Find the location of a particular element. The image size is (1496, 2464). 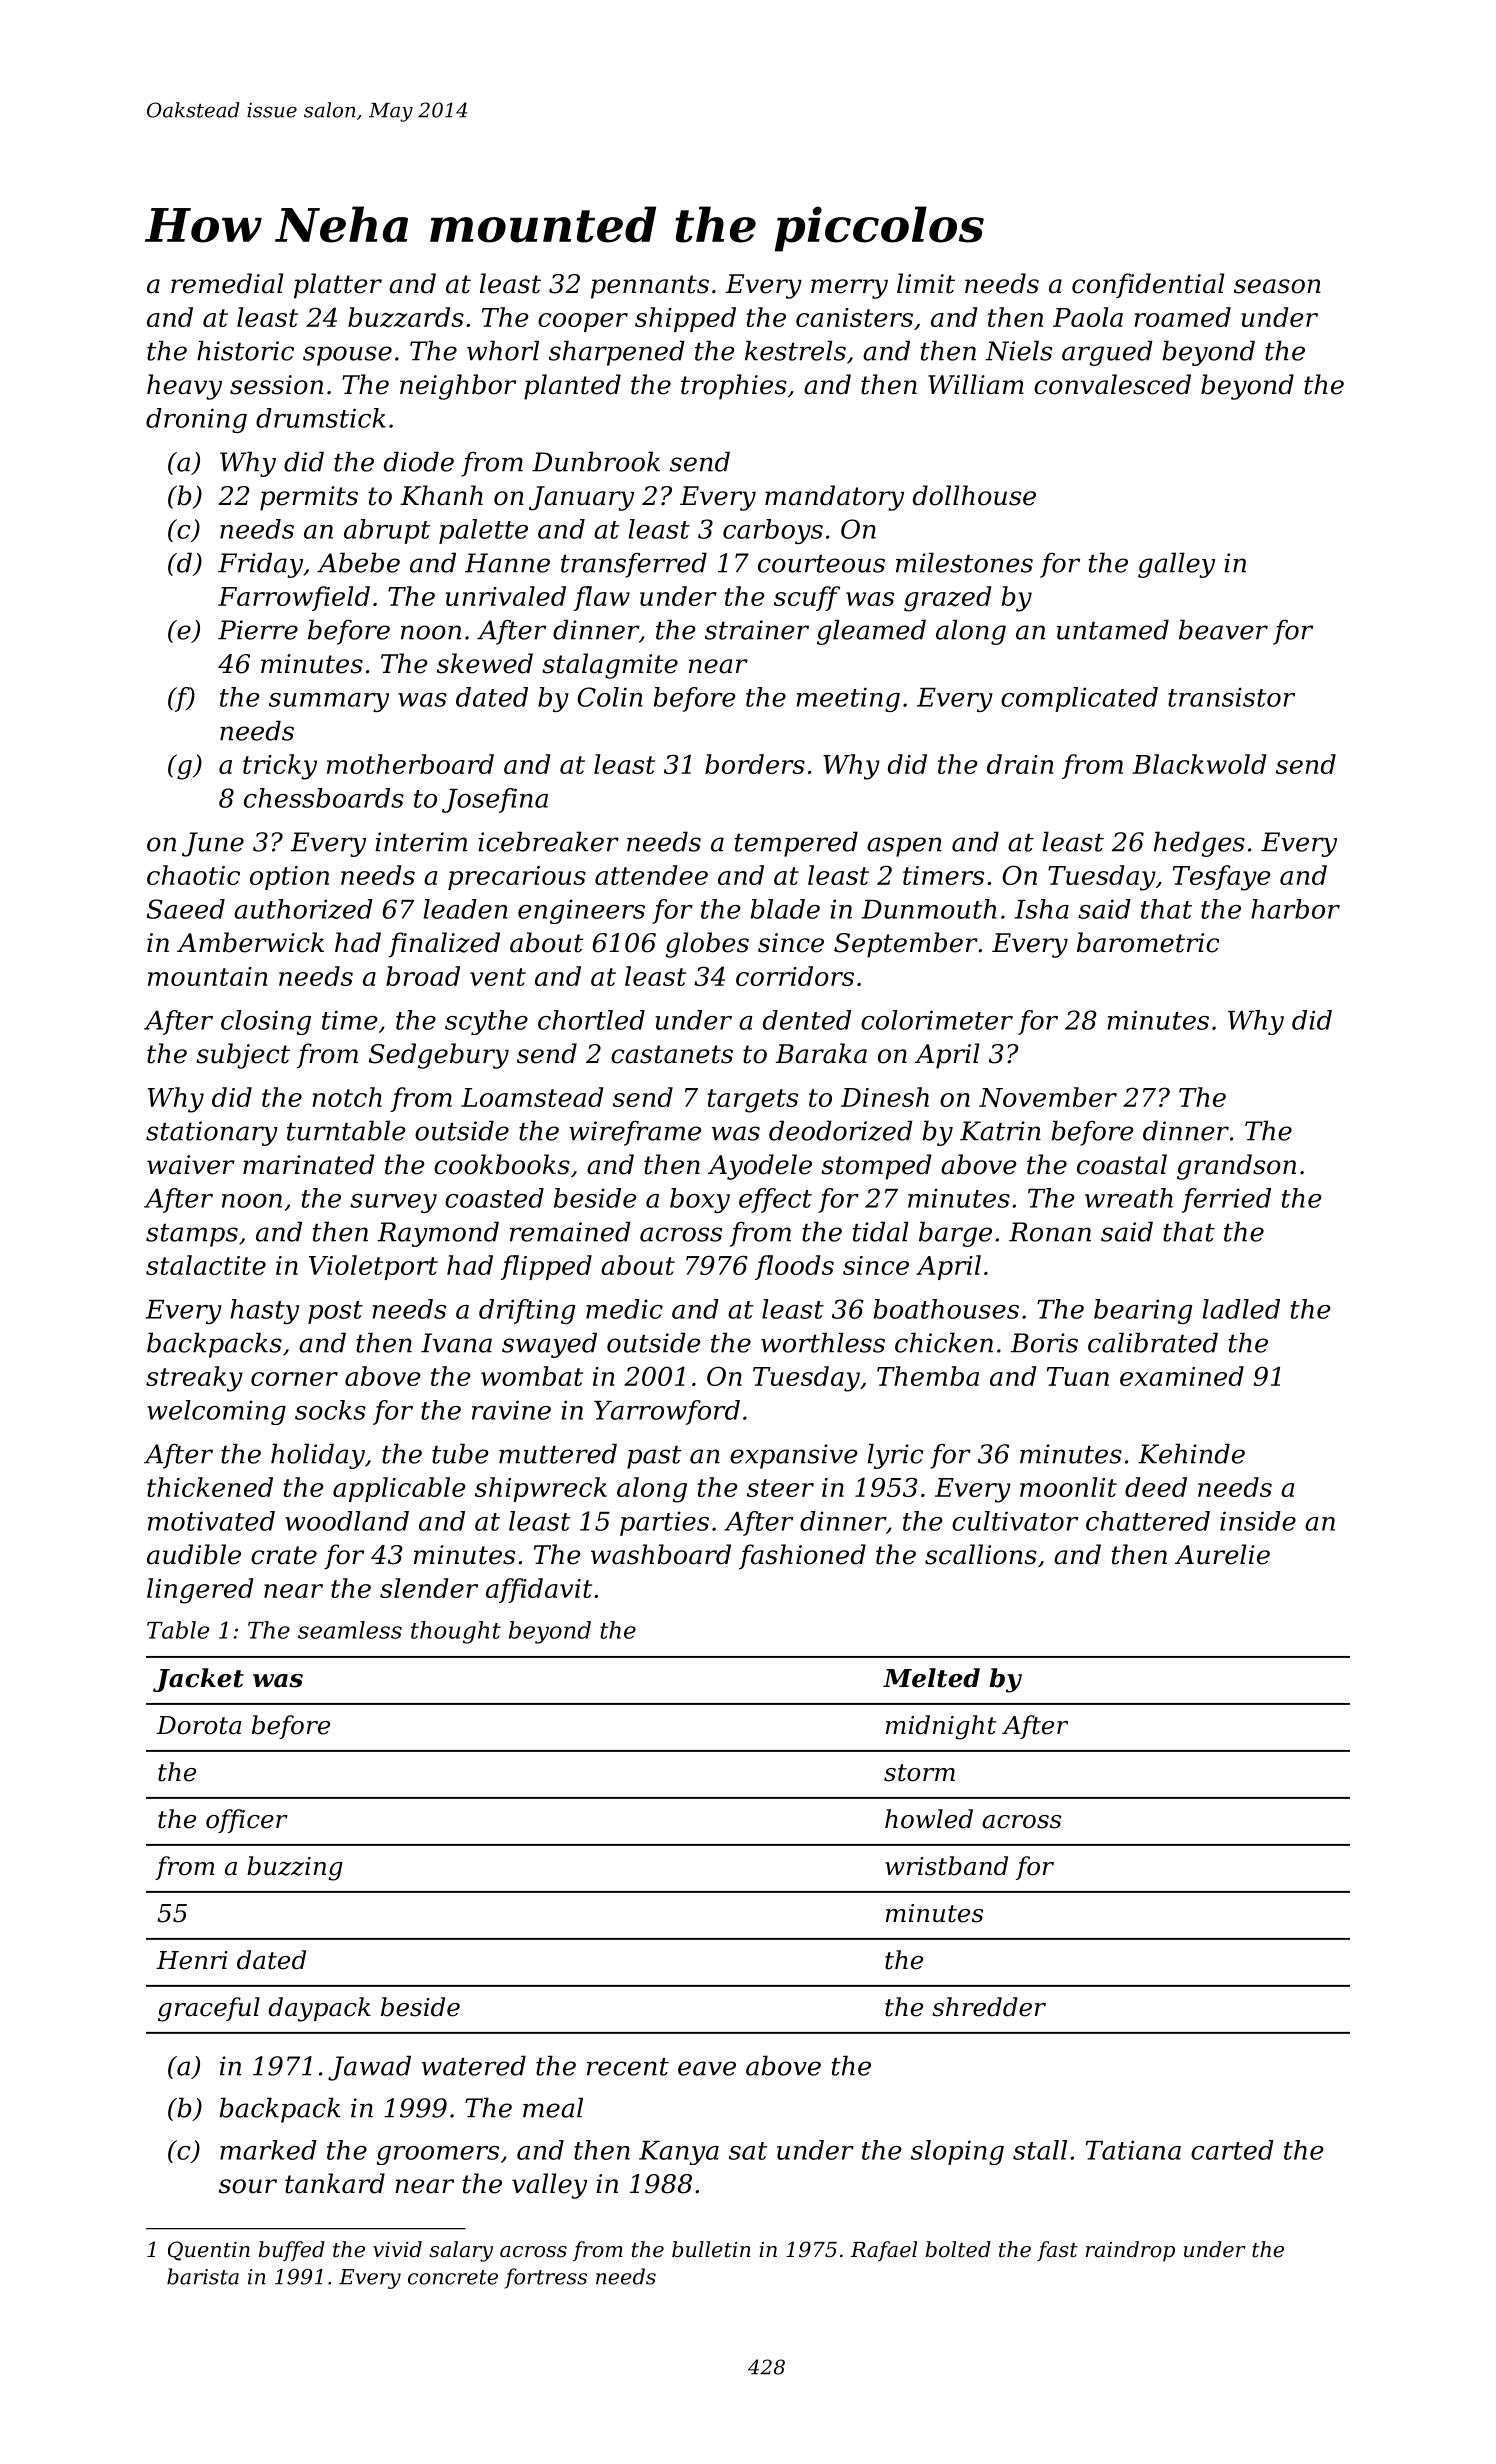

merry is located at coordinates (849, 289).
